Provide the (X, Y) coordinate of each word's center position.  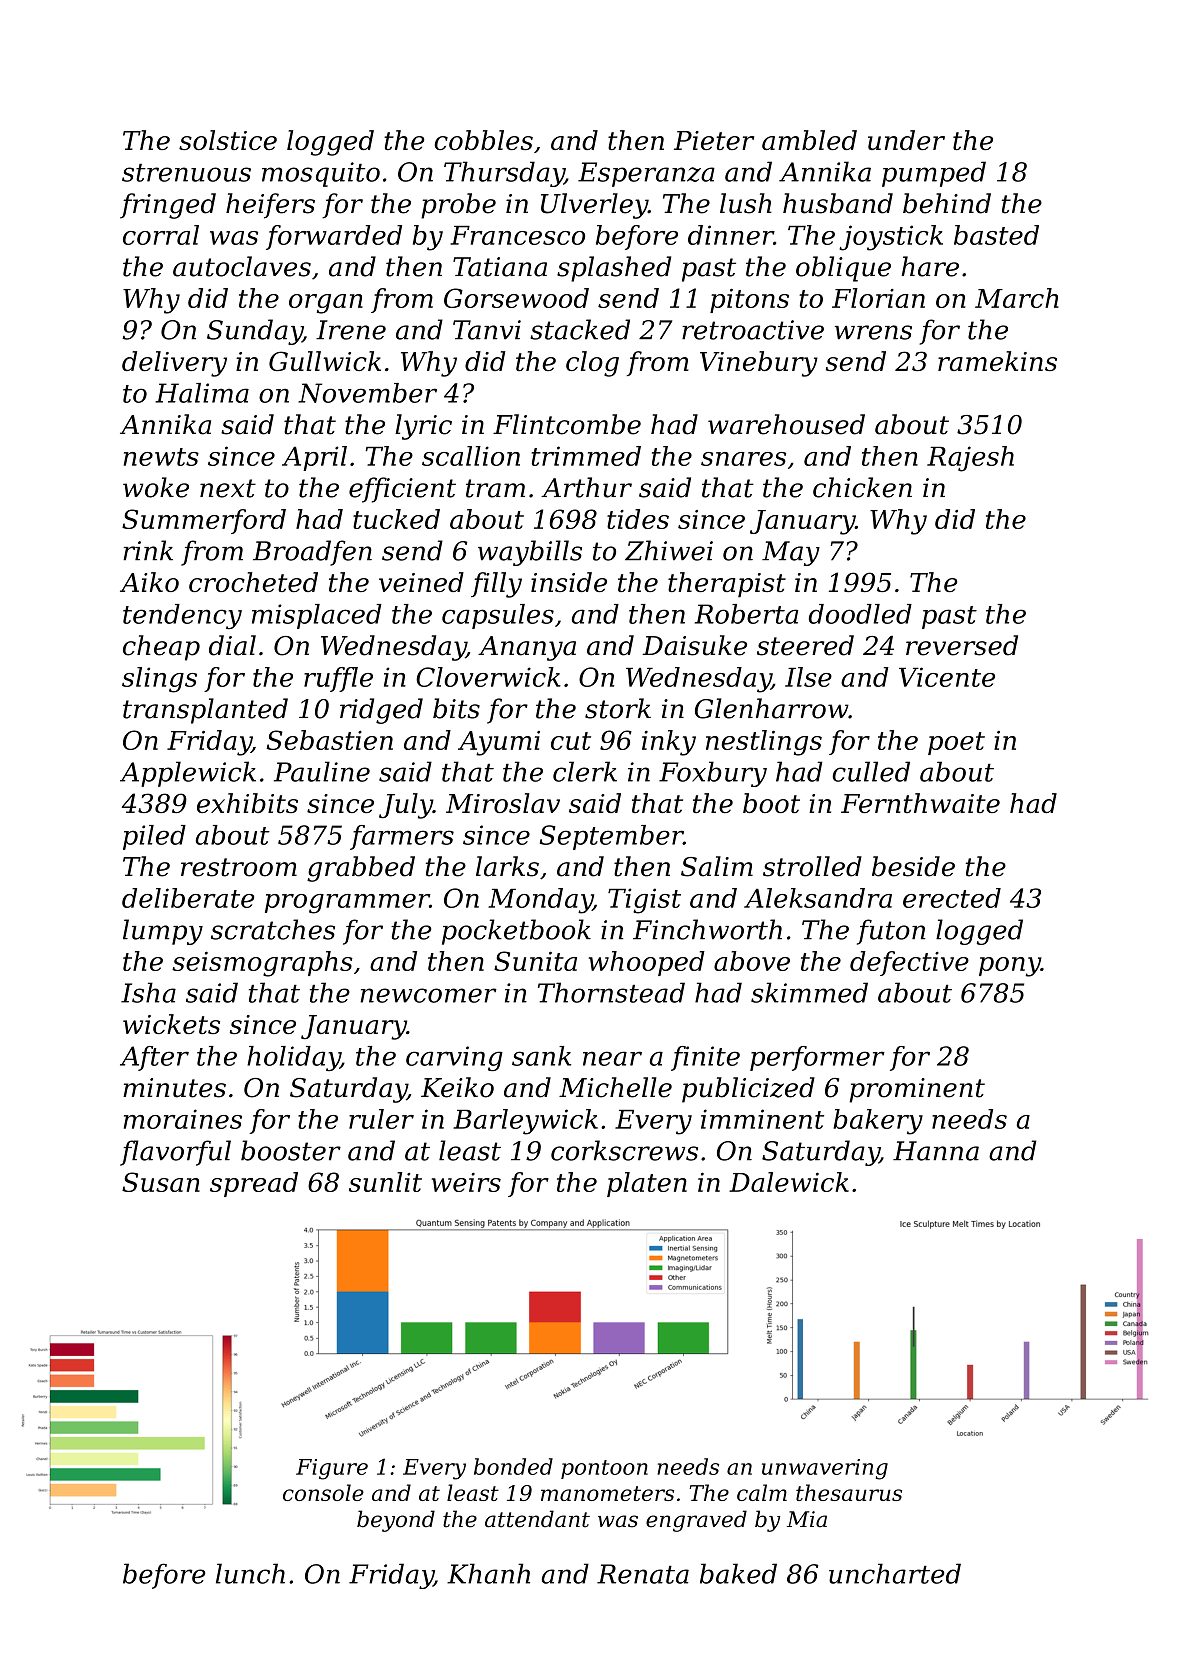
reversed (962, 645)
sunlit (385, 1182)
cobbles (484, 140)
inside (569, 582)
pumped (934, 174)
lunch (250, 1573)
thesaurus (849, 1492)
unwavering (825, 1469)
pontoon (604, 1469)
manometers (607, 1493)
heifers (270, 206)
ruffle (338, 679)
